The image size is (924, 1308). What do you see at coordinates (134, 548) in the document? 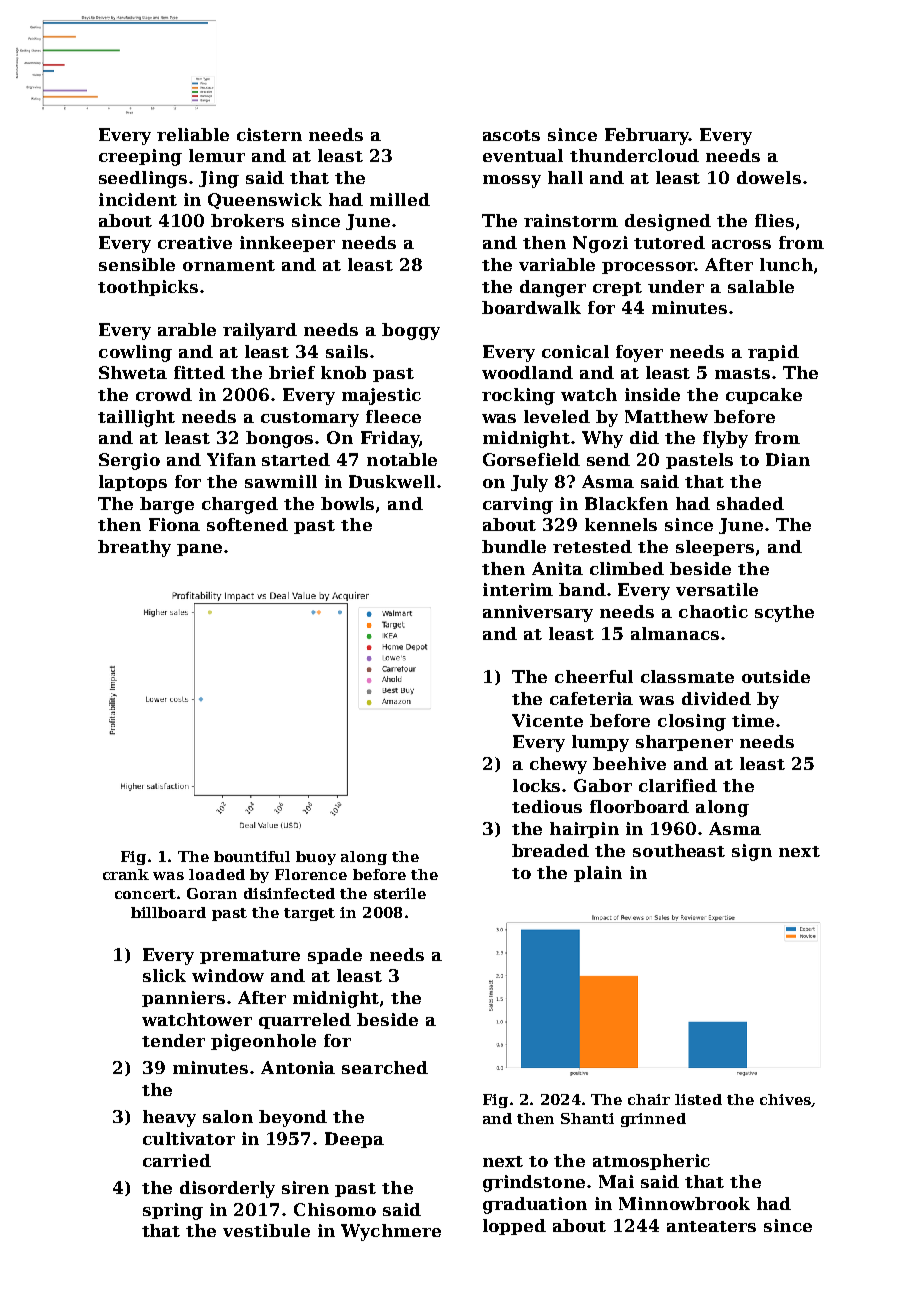
I see `breathy` at bounding box center [134, 548].
